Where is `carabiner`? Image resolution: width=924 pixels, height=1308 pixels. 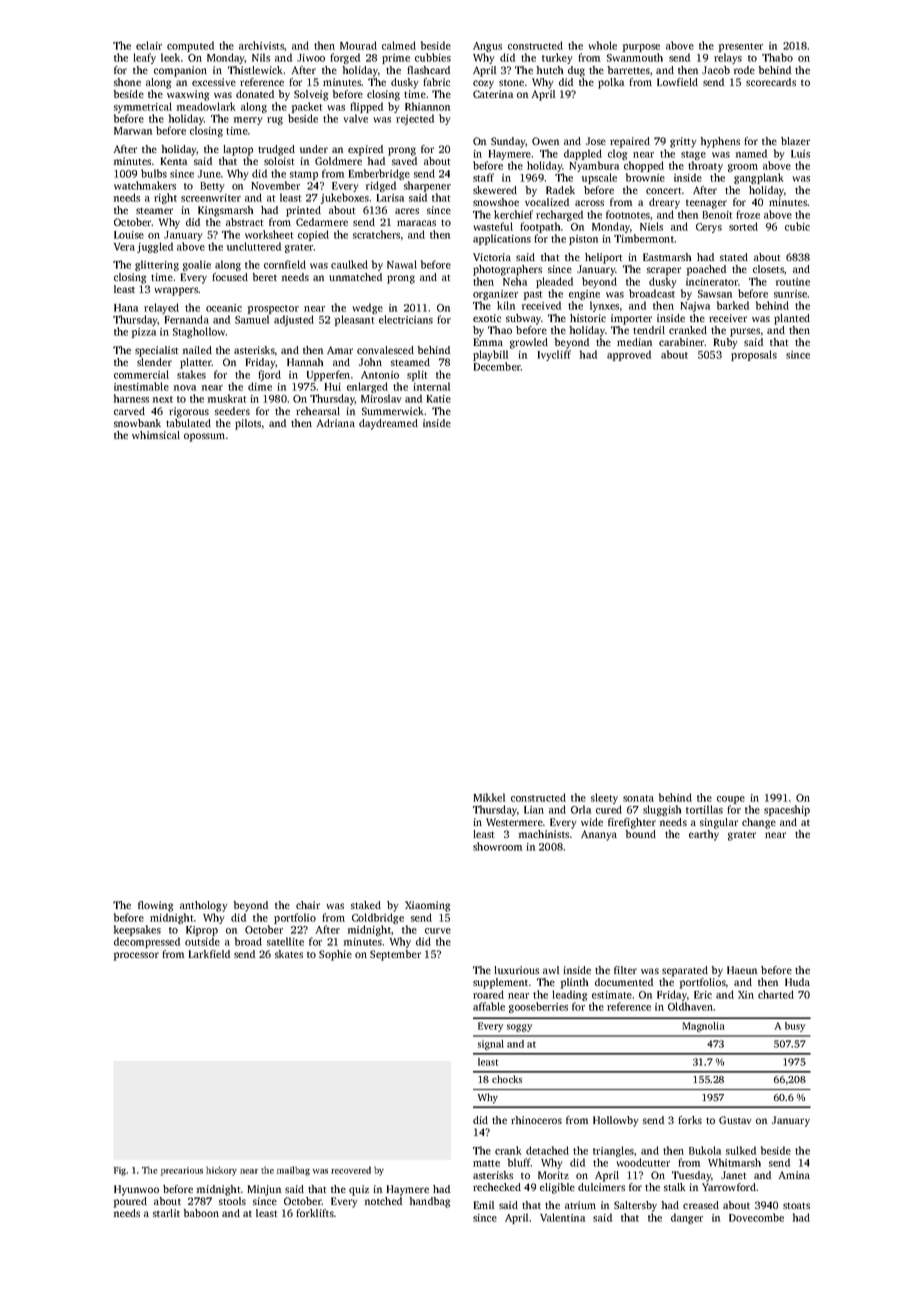
carabiner is located at coordinates (682, 342).
